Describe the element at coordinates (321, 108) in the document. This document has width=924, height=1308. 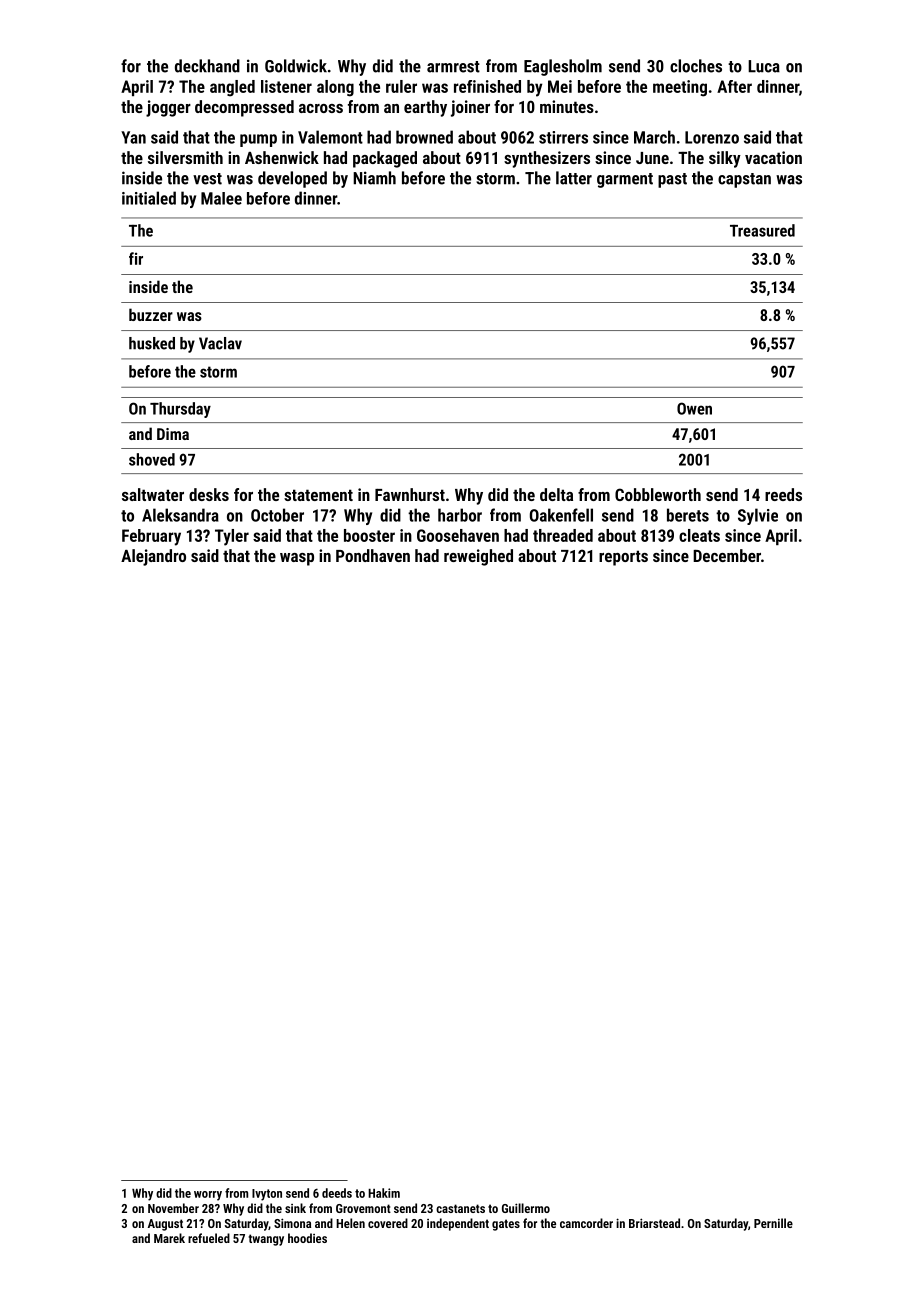
I see `across` at that location.
